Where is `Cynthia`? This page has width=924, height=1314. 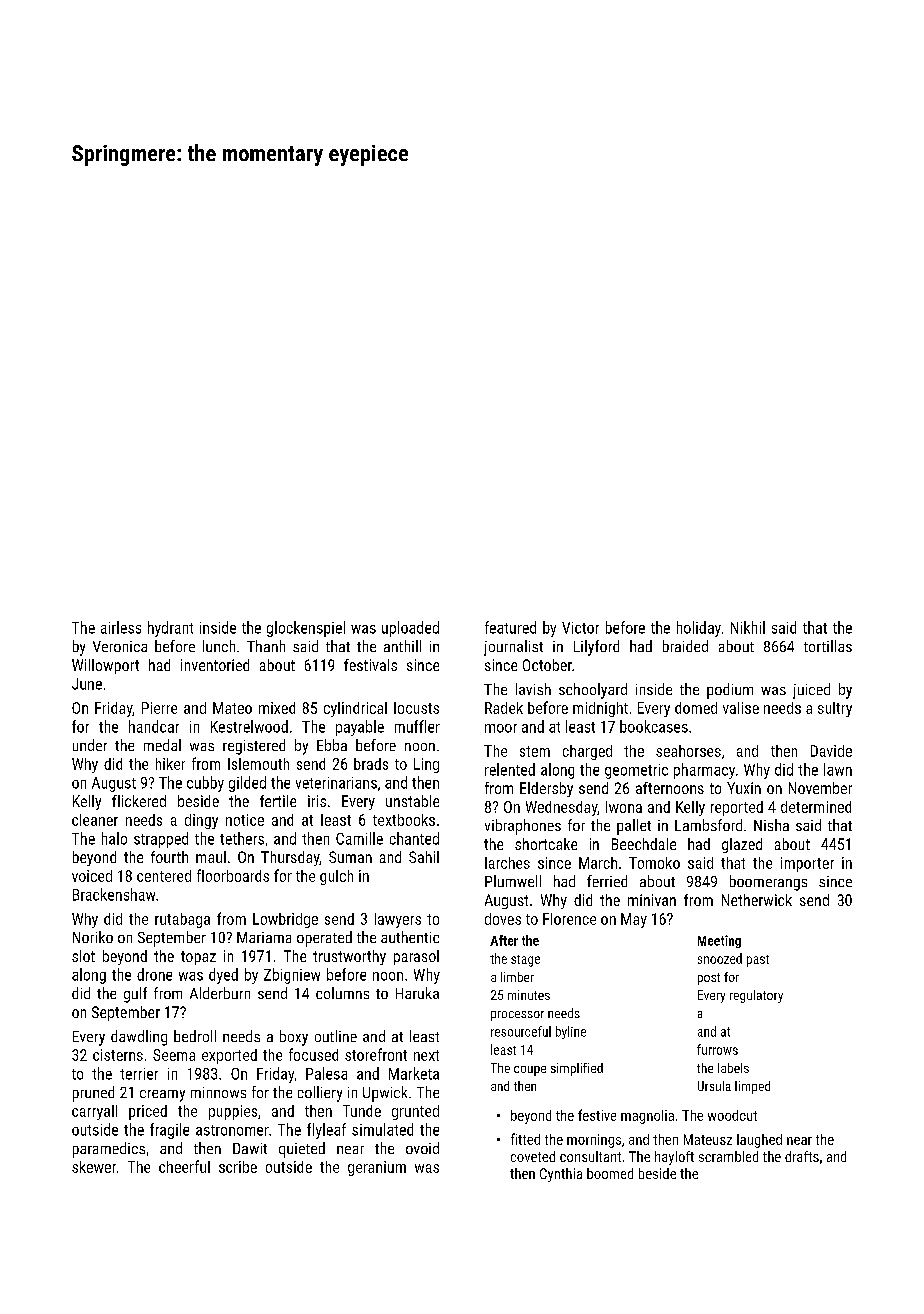 Cynthia is located at coordinates (561, 1175).
